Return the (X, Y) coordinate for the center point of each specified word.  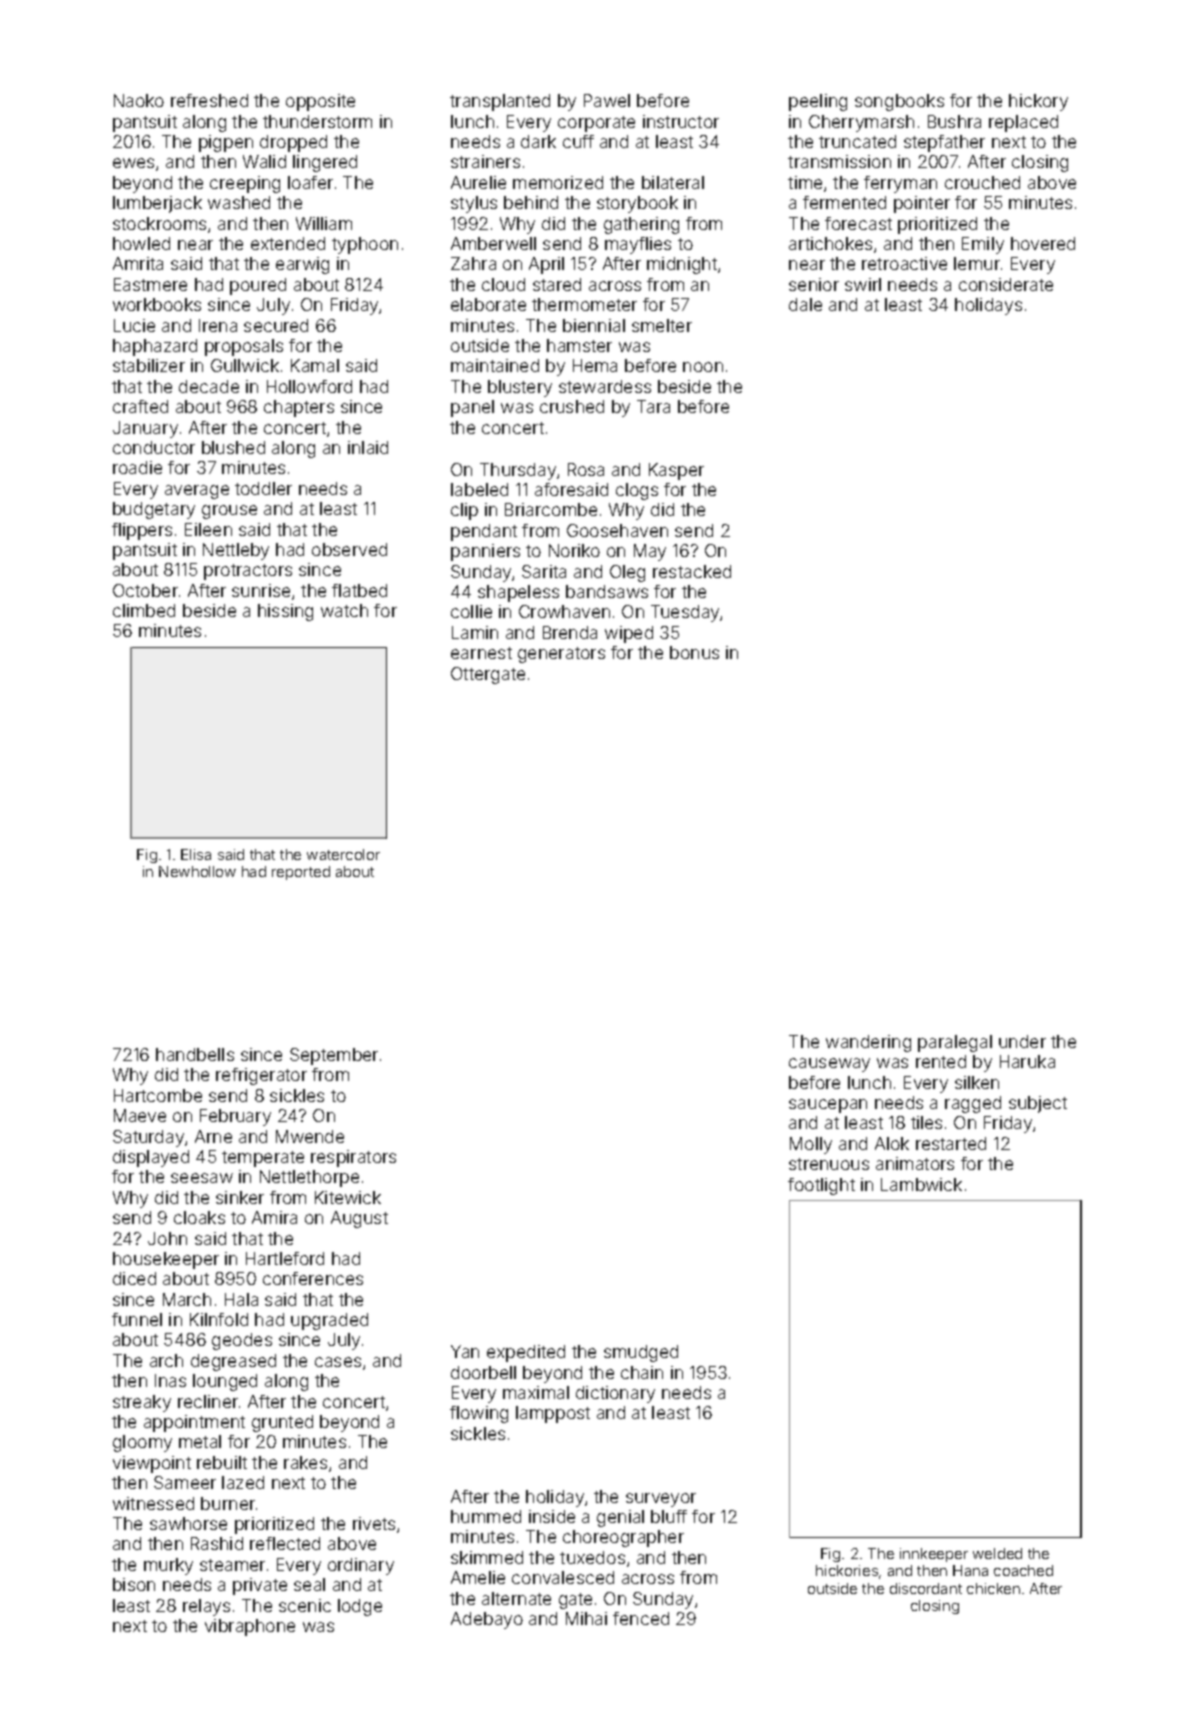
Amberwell (493, 243)
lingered (325, 163)
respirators (353, 1158)
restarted (951, 1143)
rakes (305, 1462)
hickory (1038, 102)
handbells (195, 1054)
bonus (694, 652)
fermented (844, 202)
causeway (829, 1065)
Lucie (134, 325)
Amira (274, 1217)
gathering (641, 225)
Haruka (1027, 1061)
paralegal (955, 1043)
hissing (285, 612)
